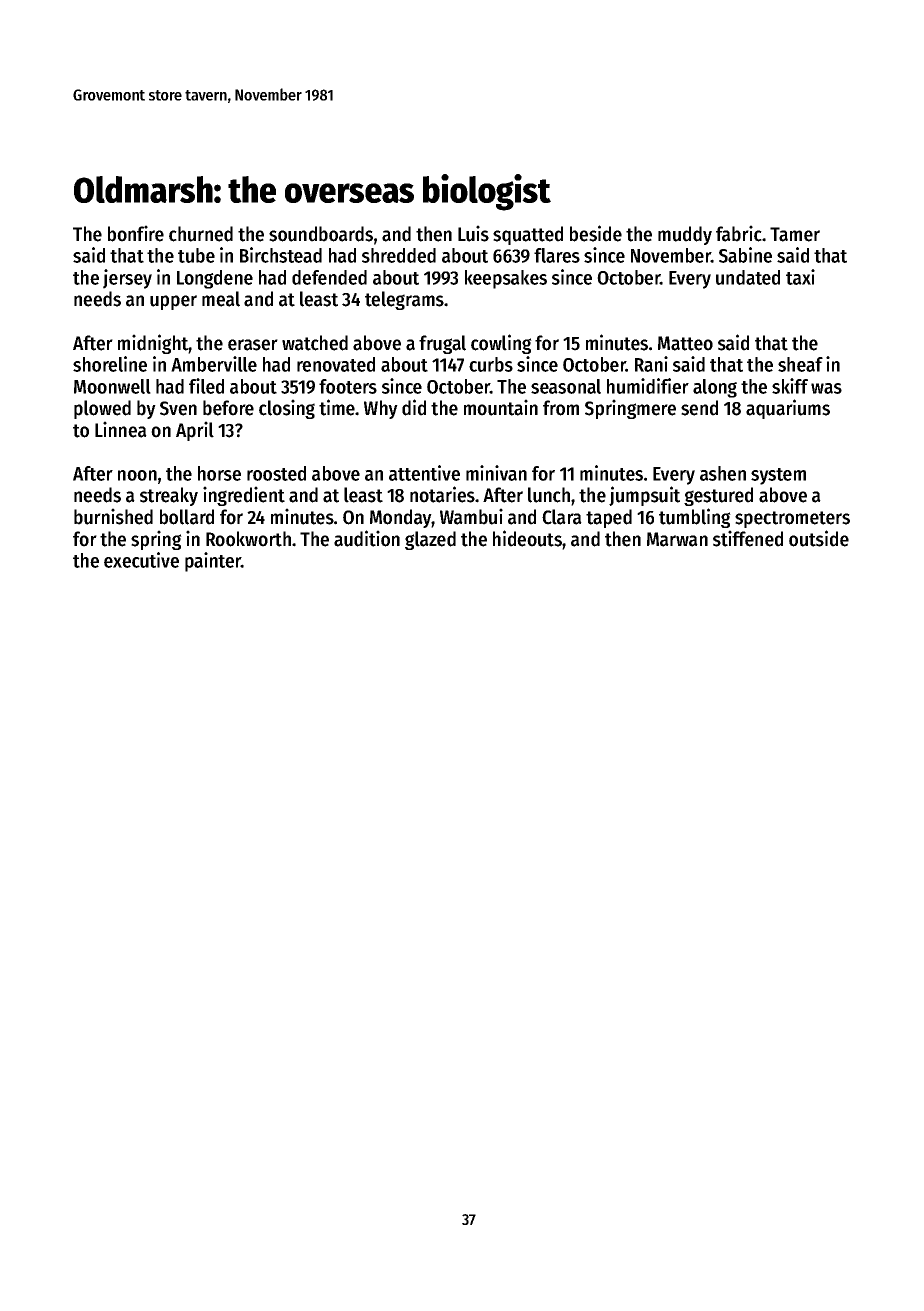 The height and width of the image is (1311, 924). What do you see at coordinates (677, 539) in the image?
I see `Marwan` at bounding box center [677, 539].
